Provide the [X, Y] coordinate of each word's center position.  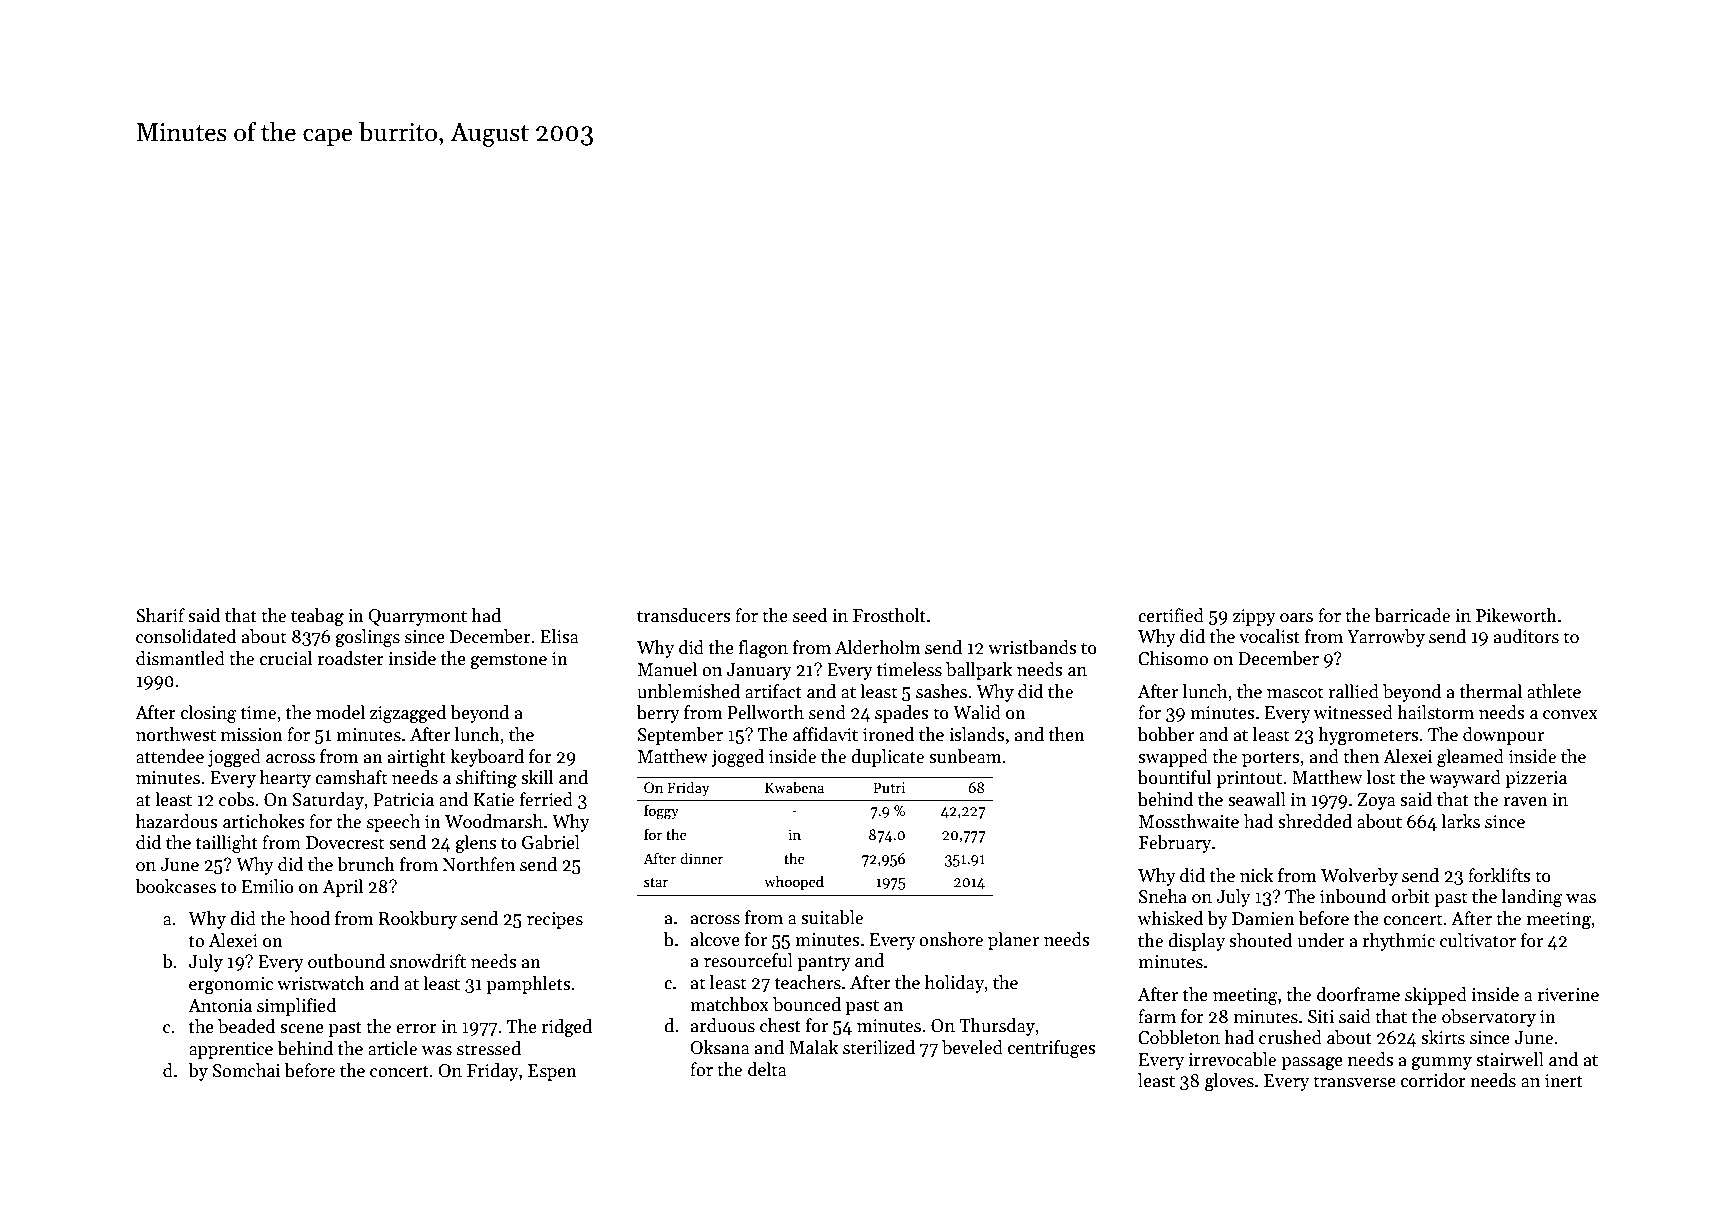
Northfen [479, 864]
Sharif [160, 615]
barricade [1412, 615]
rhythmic [1399, 942]
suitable [832, 917]
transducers [683, 615]
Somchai [246, 1070]
